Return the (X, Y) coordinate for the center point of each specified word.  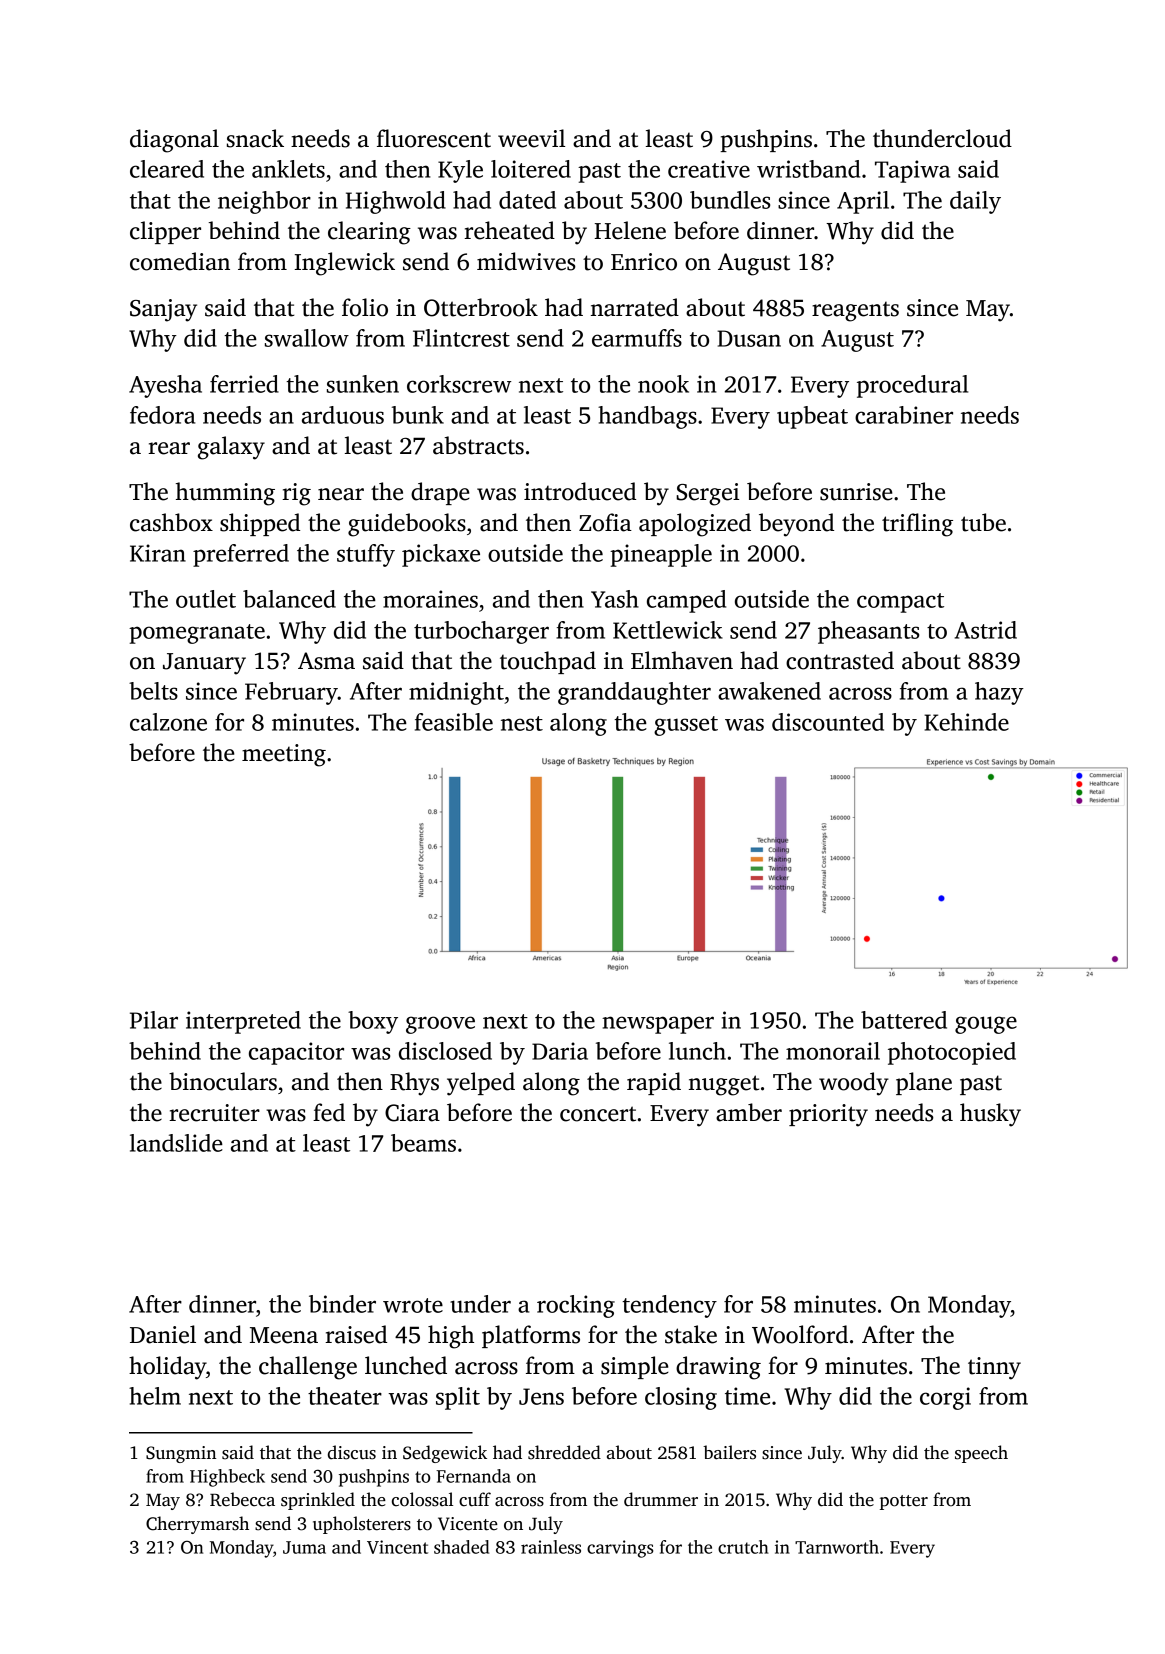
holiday (167, 1368)
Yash (615, 599)
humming (225, 494)
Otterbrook (481, 307)
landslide (176, 1143)
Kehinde (966, 722)
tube (983, 522)
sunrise (856, 492)
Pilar (154, 1020)
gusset (686, 726)
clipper (165, 232)
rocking (576, 1306)
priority (828, 1115)
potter (904, 1502)
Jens (541, 1396)
